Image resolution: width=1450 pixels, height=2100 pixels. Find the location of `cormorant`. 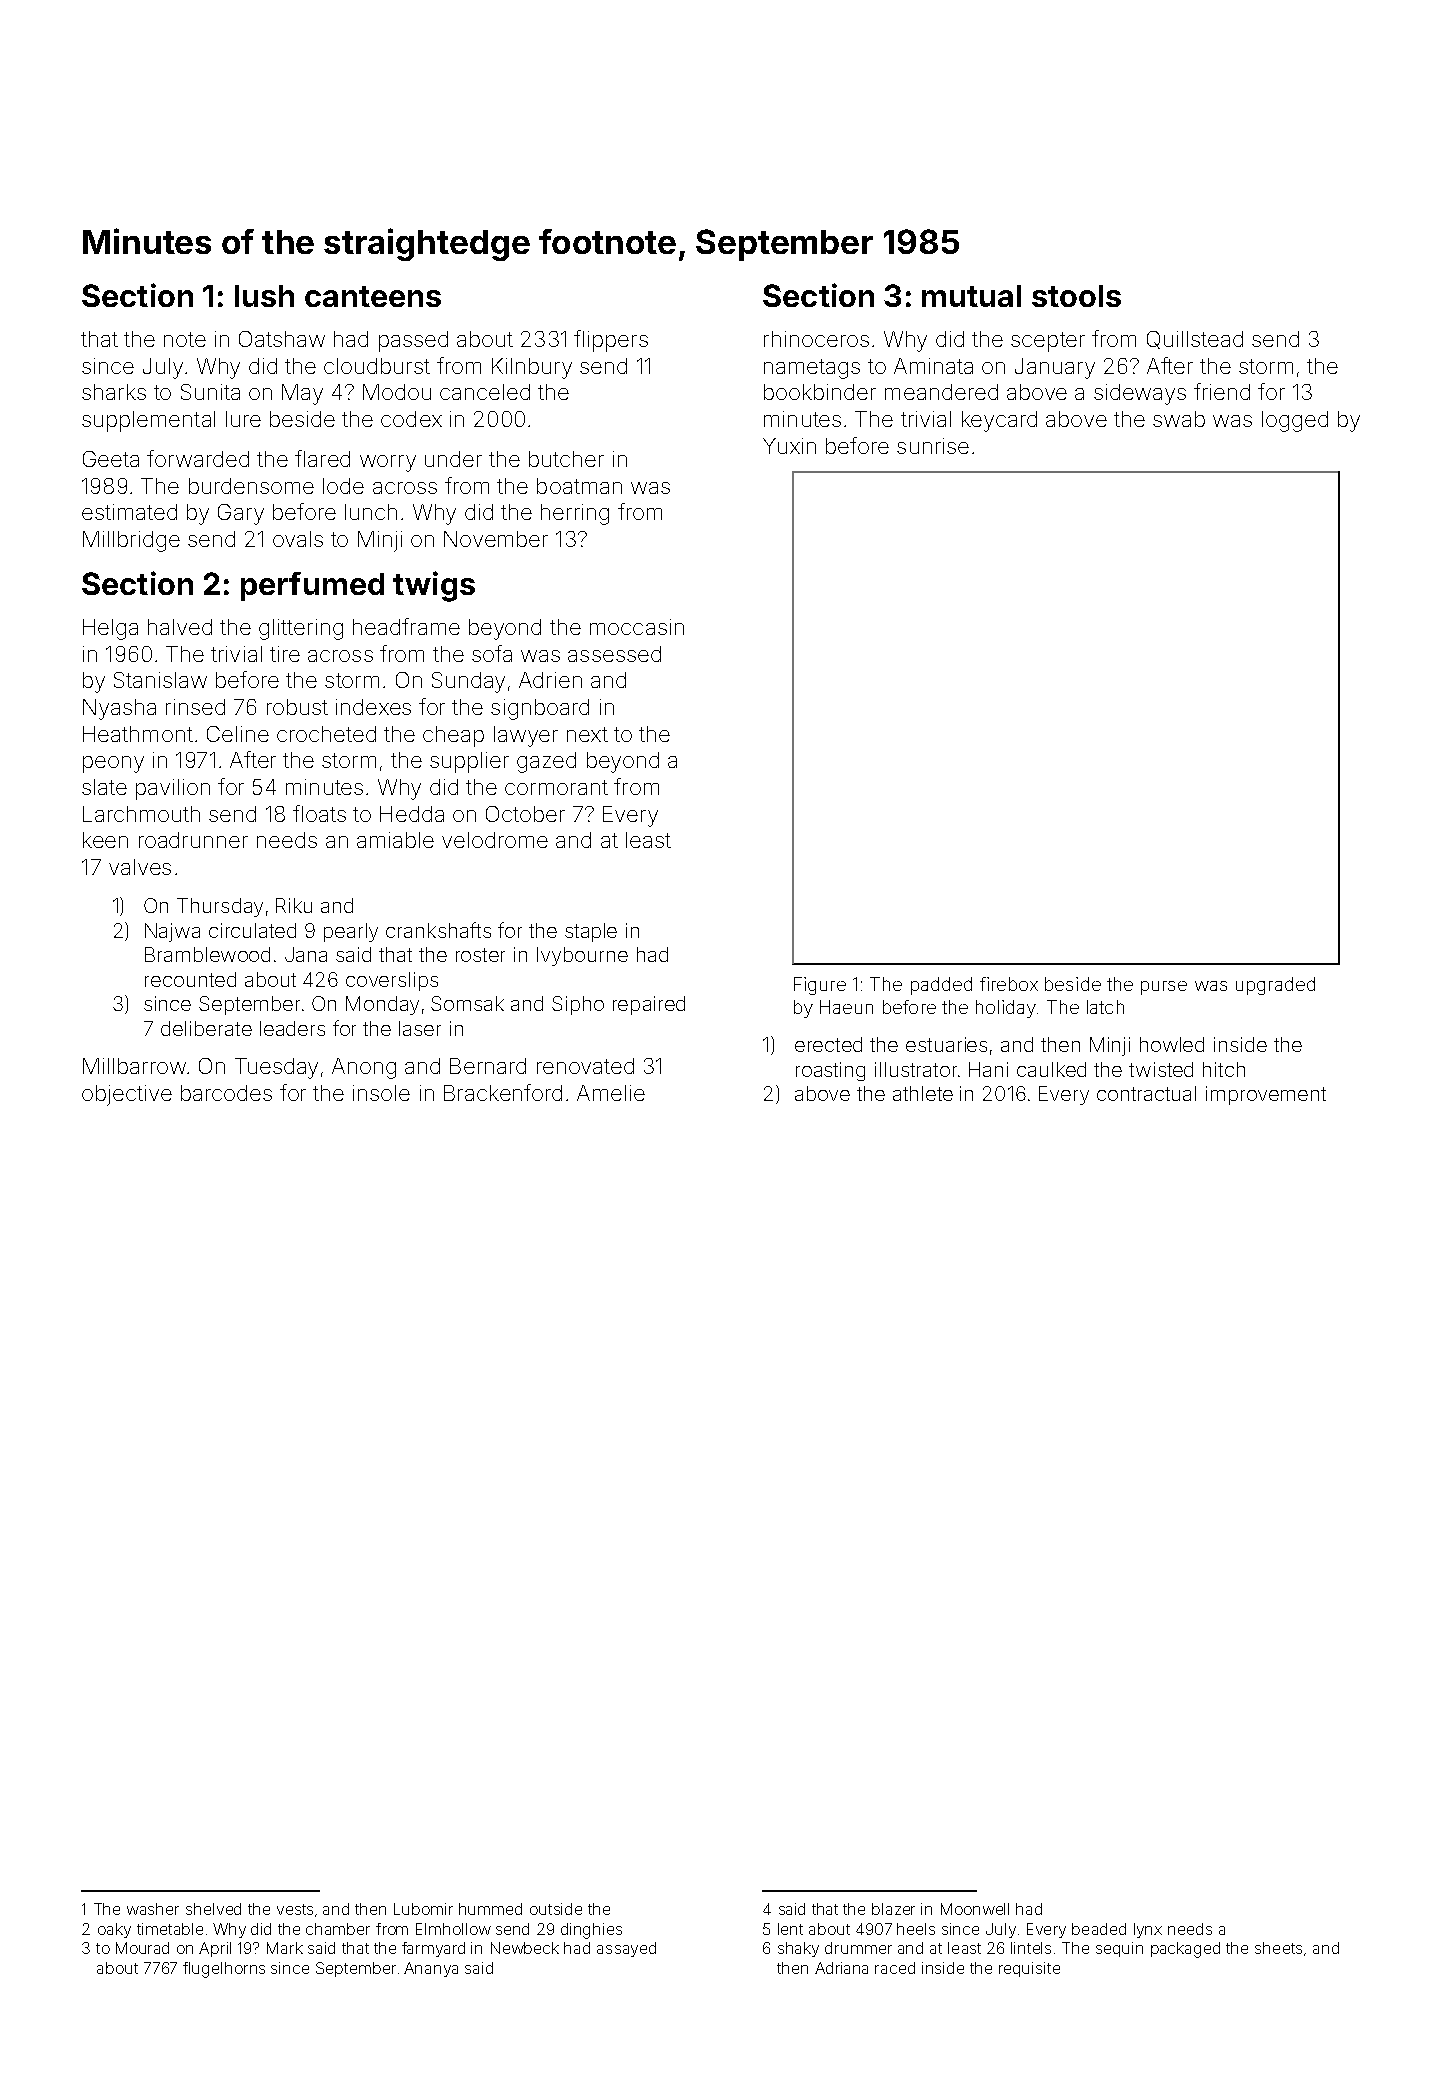

cormorant is located at coordinates (556, 787).
